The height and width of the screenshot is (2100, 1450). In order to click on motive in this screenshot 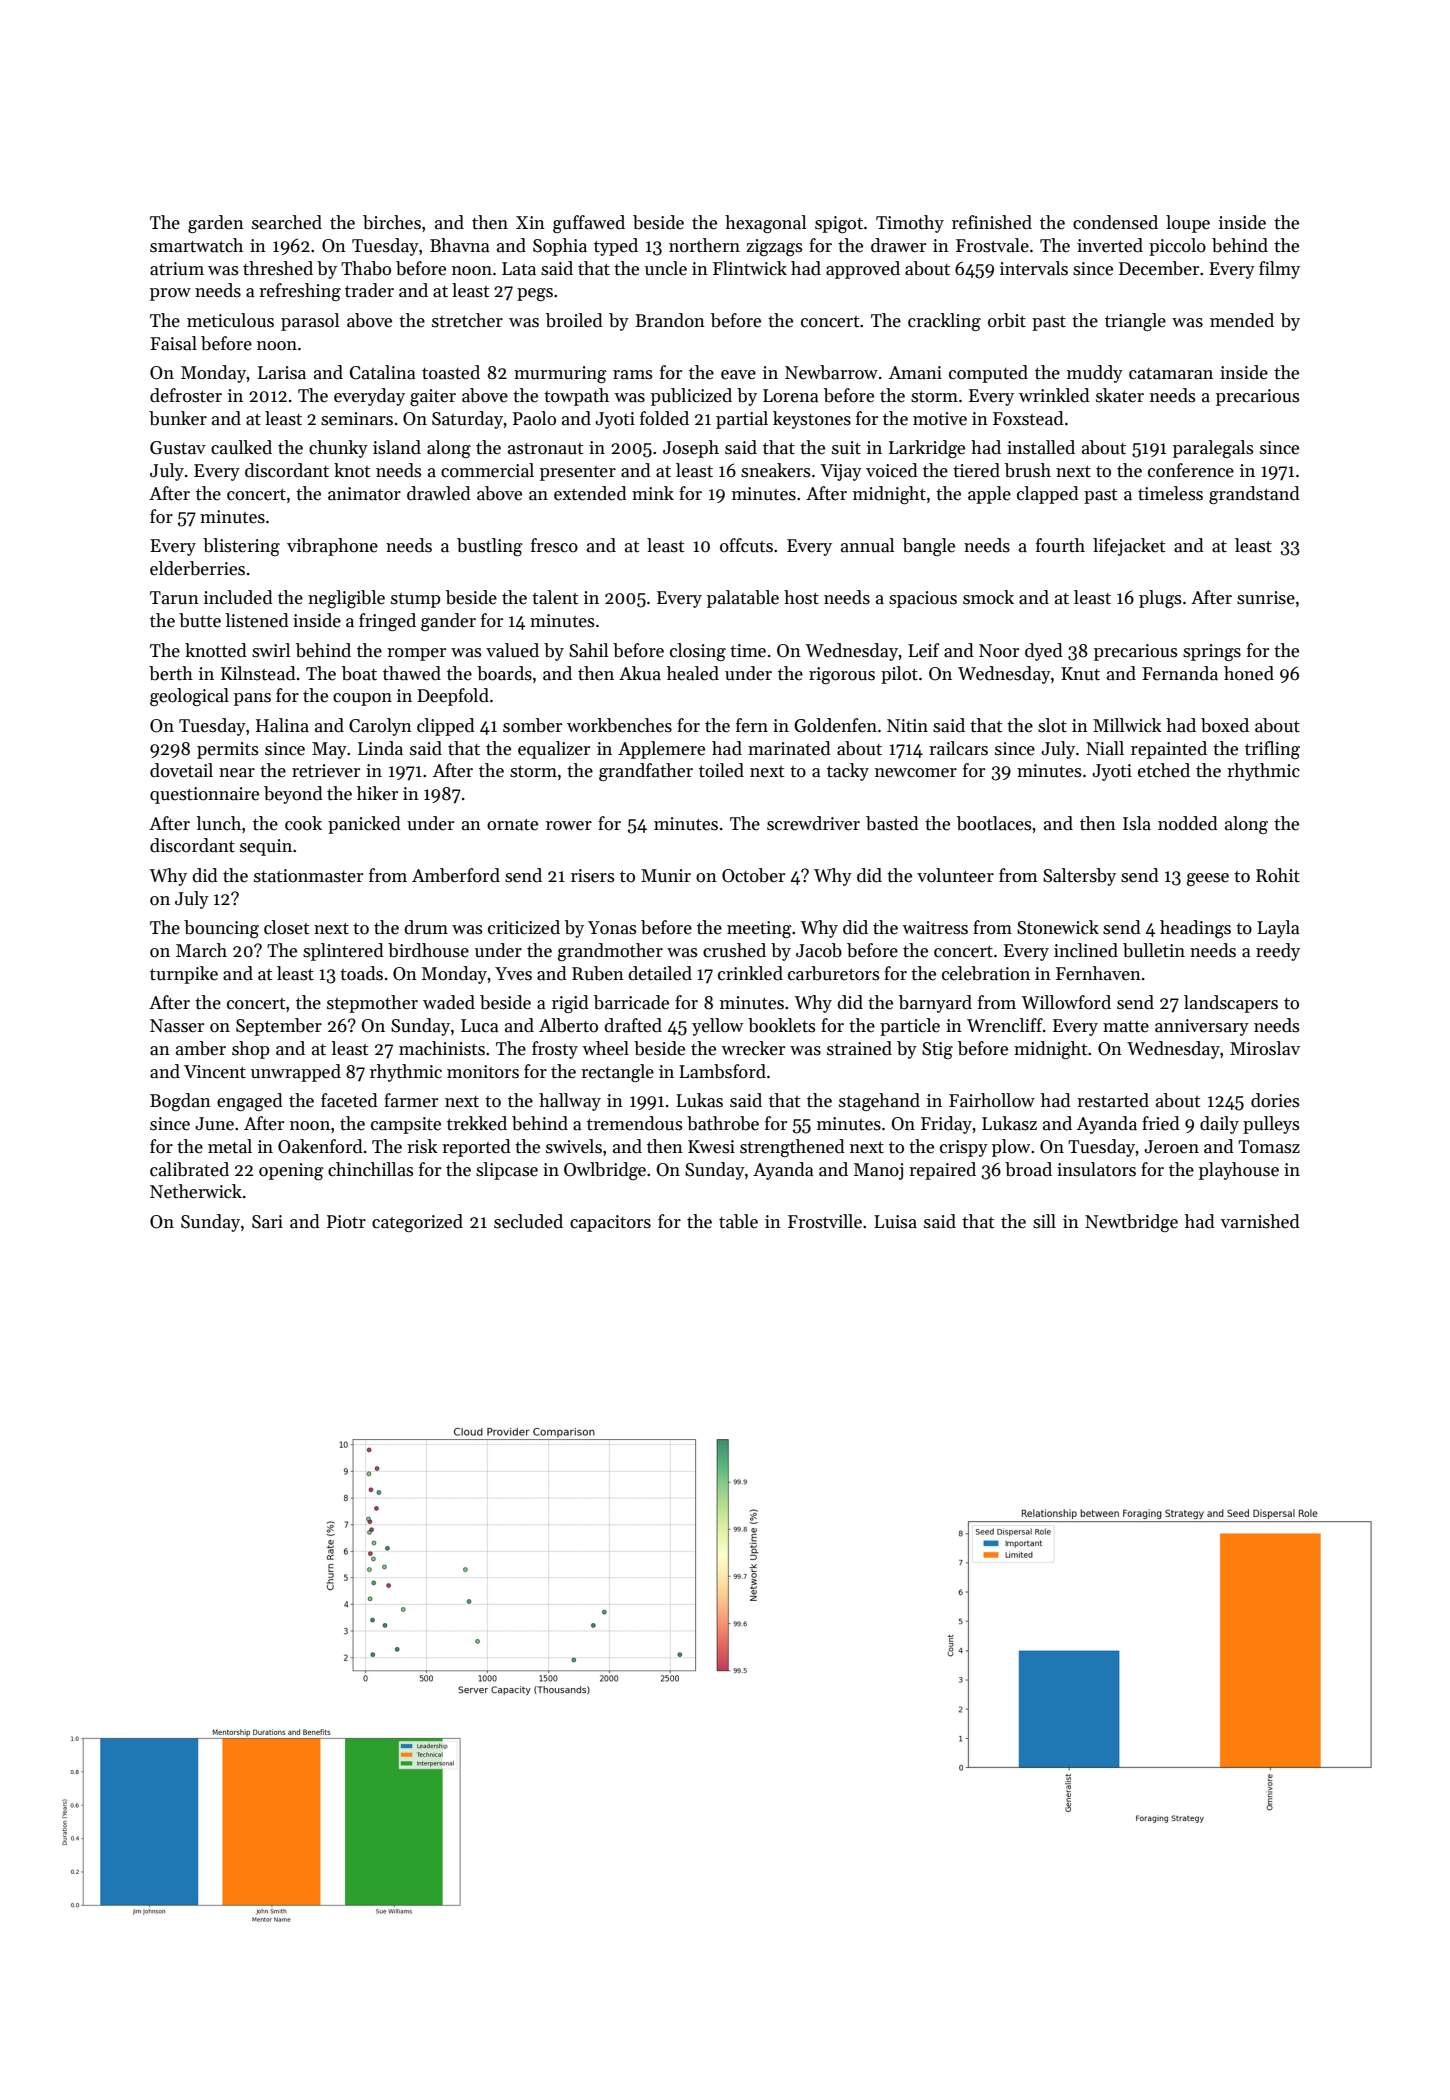, I will do `click(940, 419)`.
